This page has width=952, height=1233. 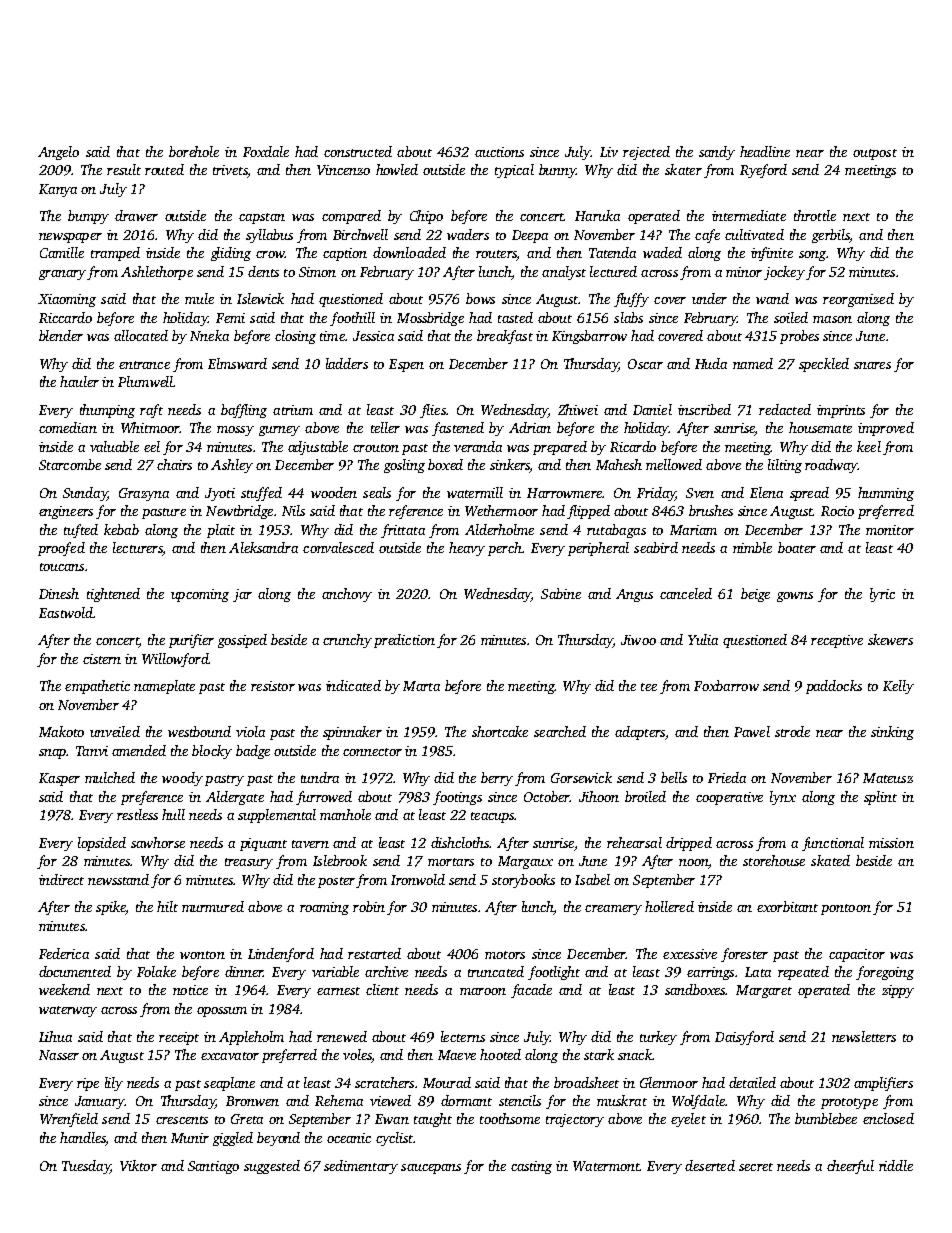 What do you see at coordinates (230, 1056) in the page?
I see `excavator` at bounding box center [230, 1056].
